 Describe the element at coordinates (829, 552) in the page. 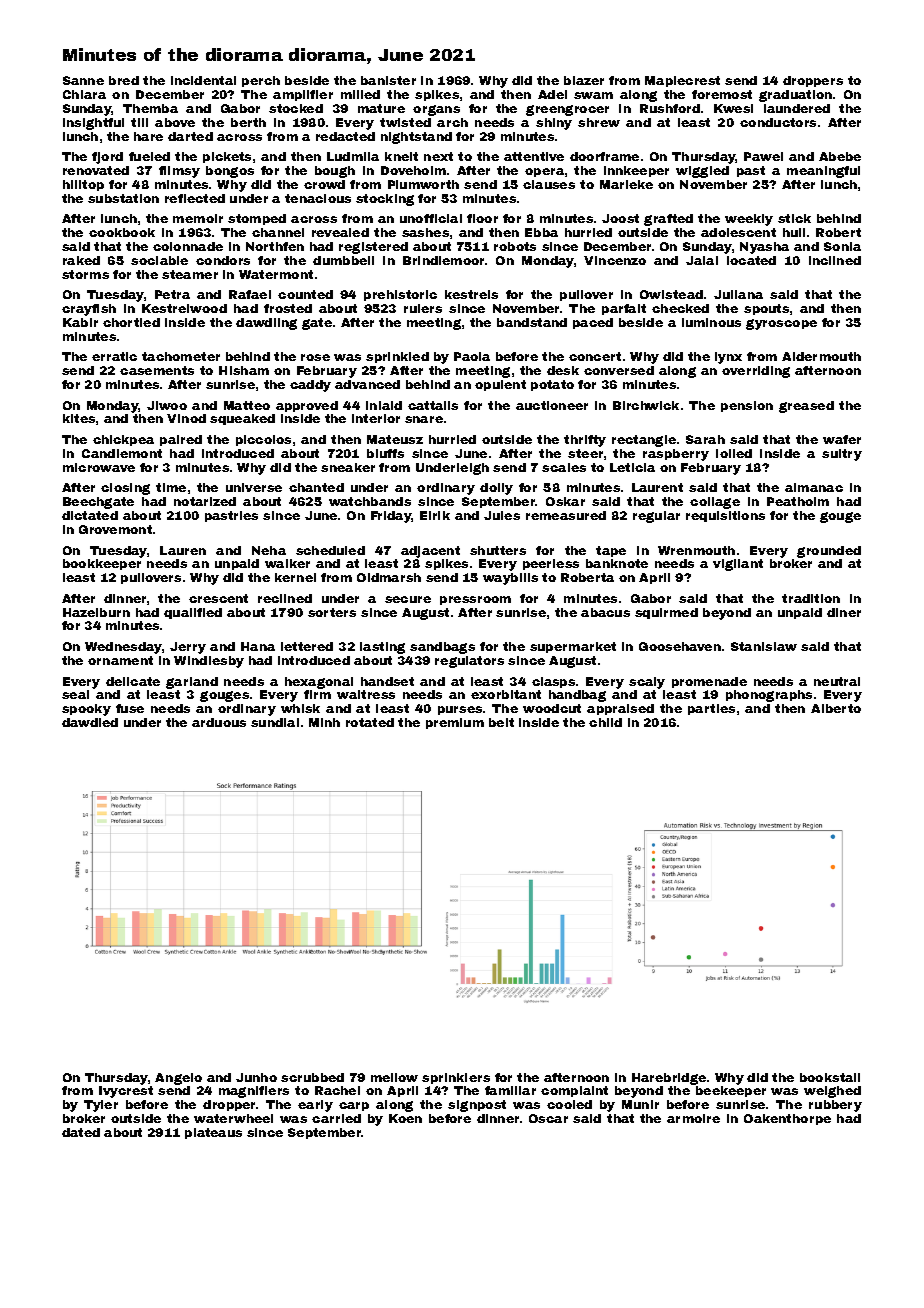

I see `grounded` at that location.
